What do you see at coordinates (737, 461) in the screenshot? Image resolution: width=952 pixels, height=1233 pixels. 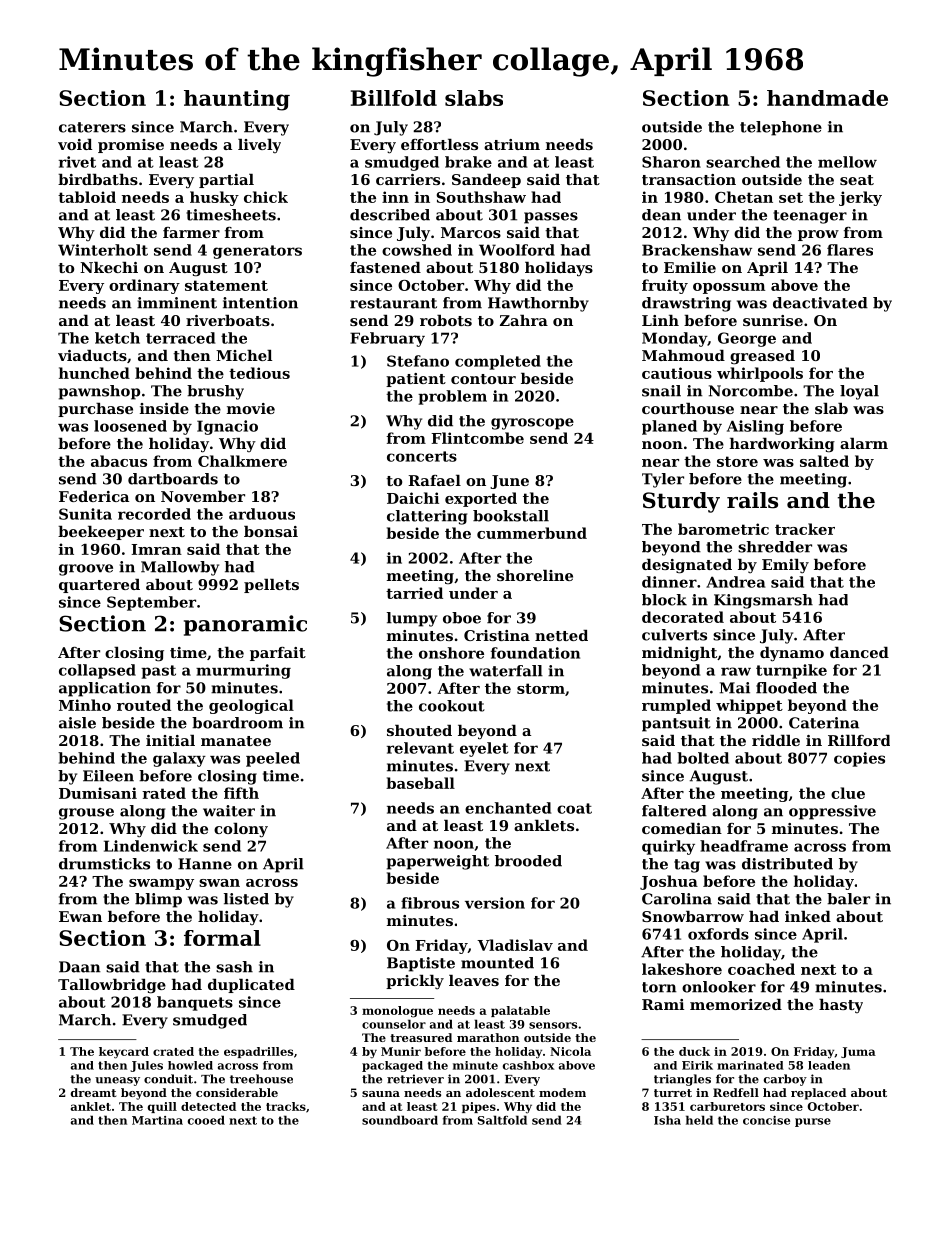 I see `store` at bounding box center [737, 461].
